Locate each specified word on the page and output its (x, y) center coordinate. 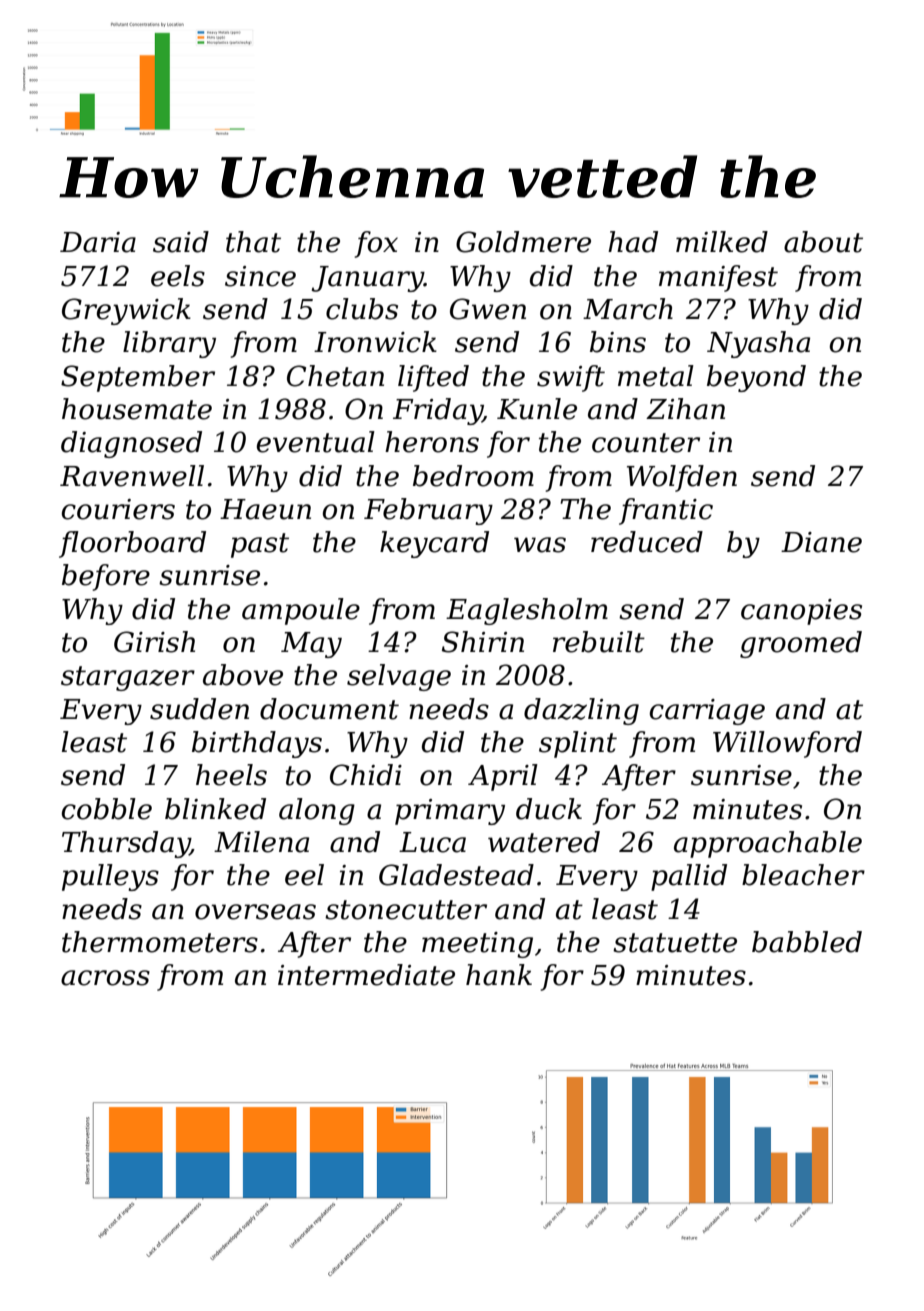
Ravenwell (132, 476)
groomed (801, 644)
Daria (98, 242)
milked (722, 242)
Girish (154, 642)
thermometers (160, 942)
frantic (666, 511)
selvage (399, 677)
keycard (434, 544)
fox (376, 244)
